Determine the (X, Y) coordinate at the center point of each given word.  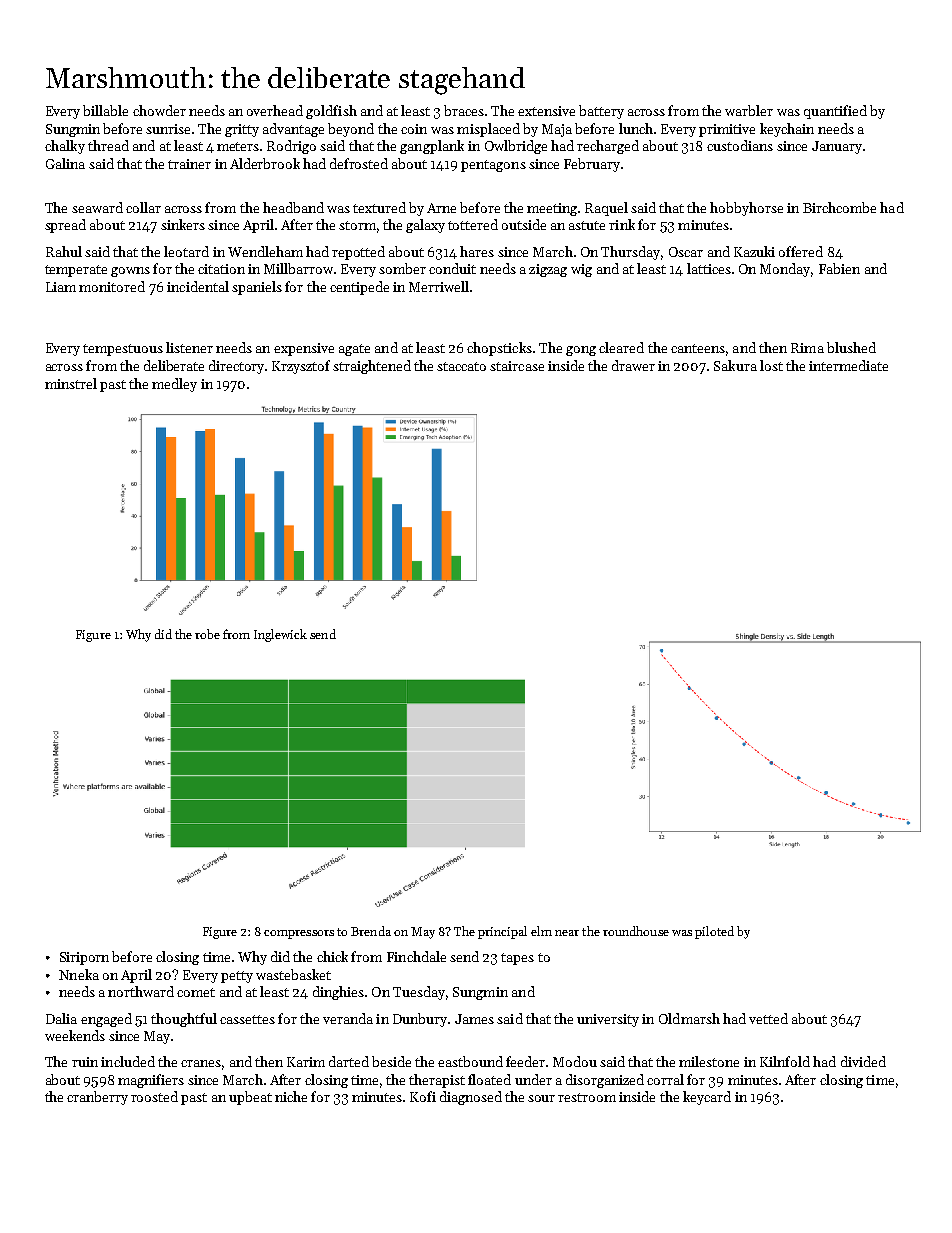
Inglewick (280, 635)
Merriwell (439, 286)
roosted (154, 1096)
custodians (740, 145)
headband (293, 207)
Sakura (735, 365)
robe (207, 634)
